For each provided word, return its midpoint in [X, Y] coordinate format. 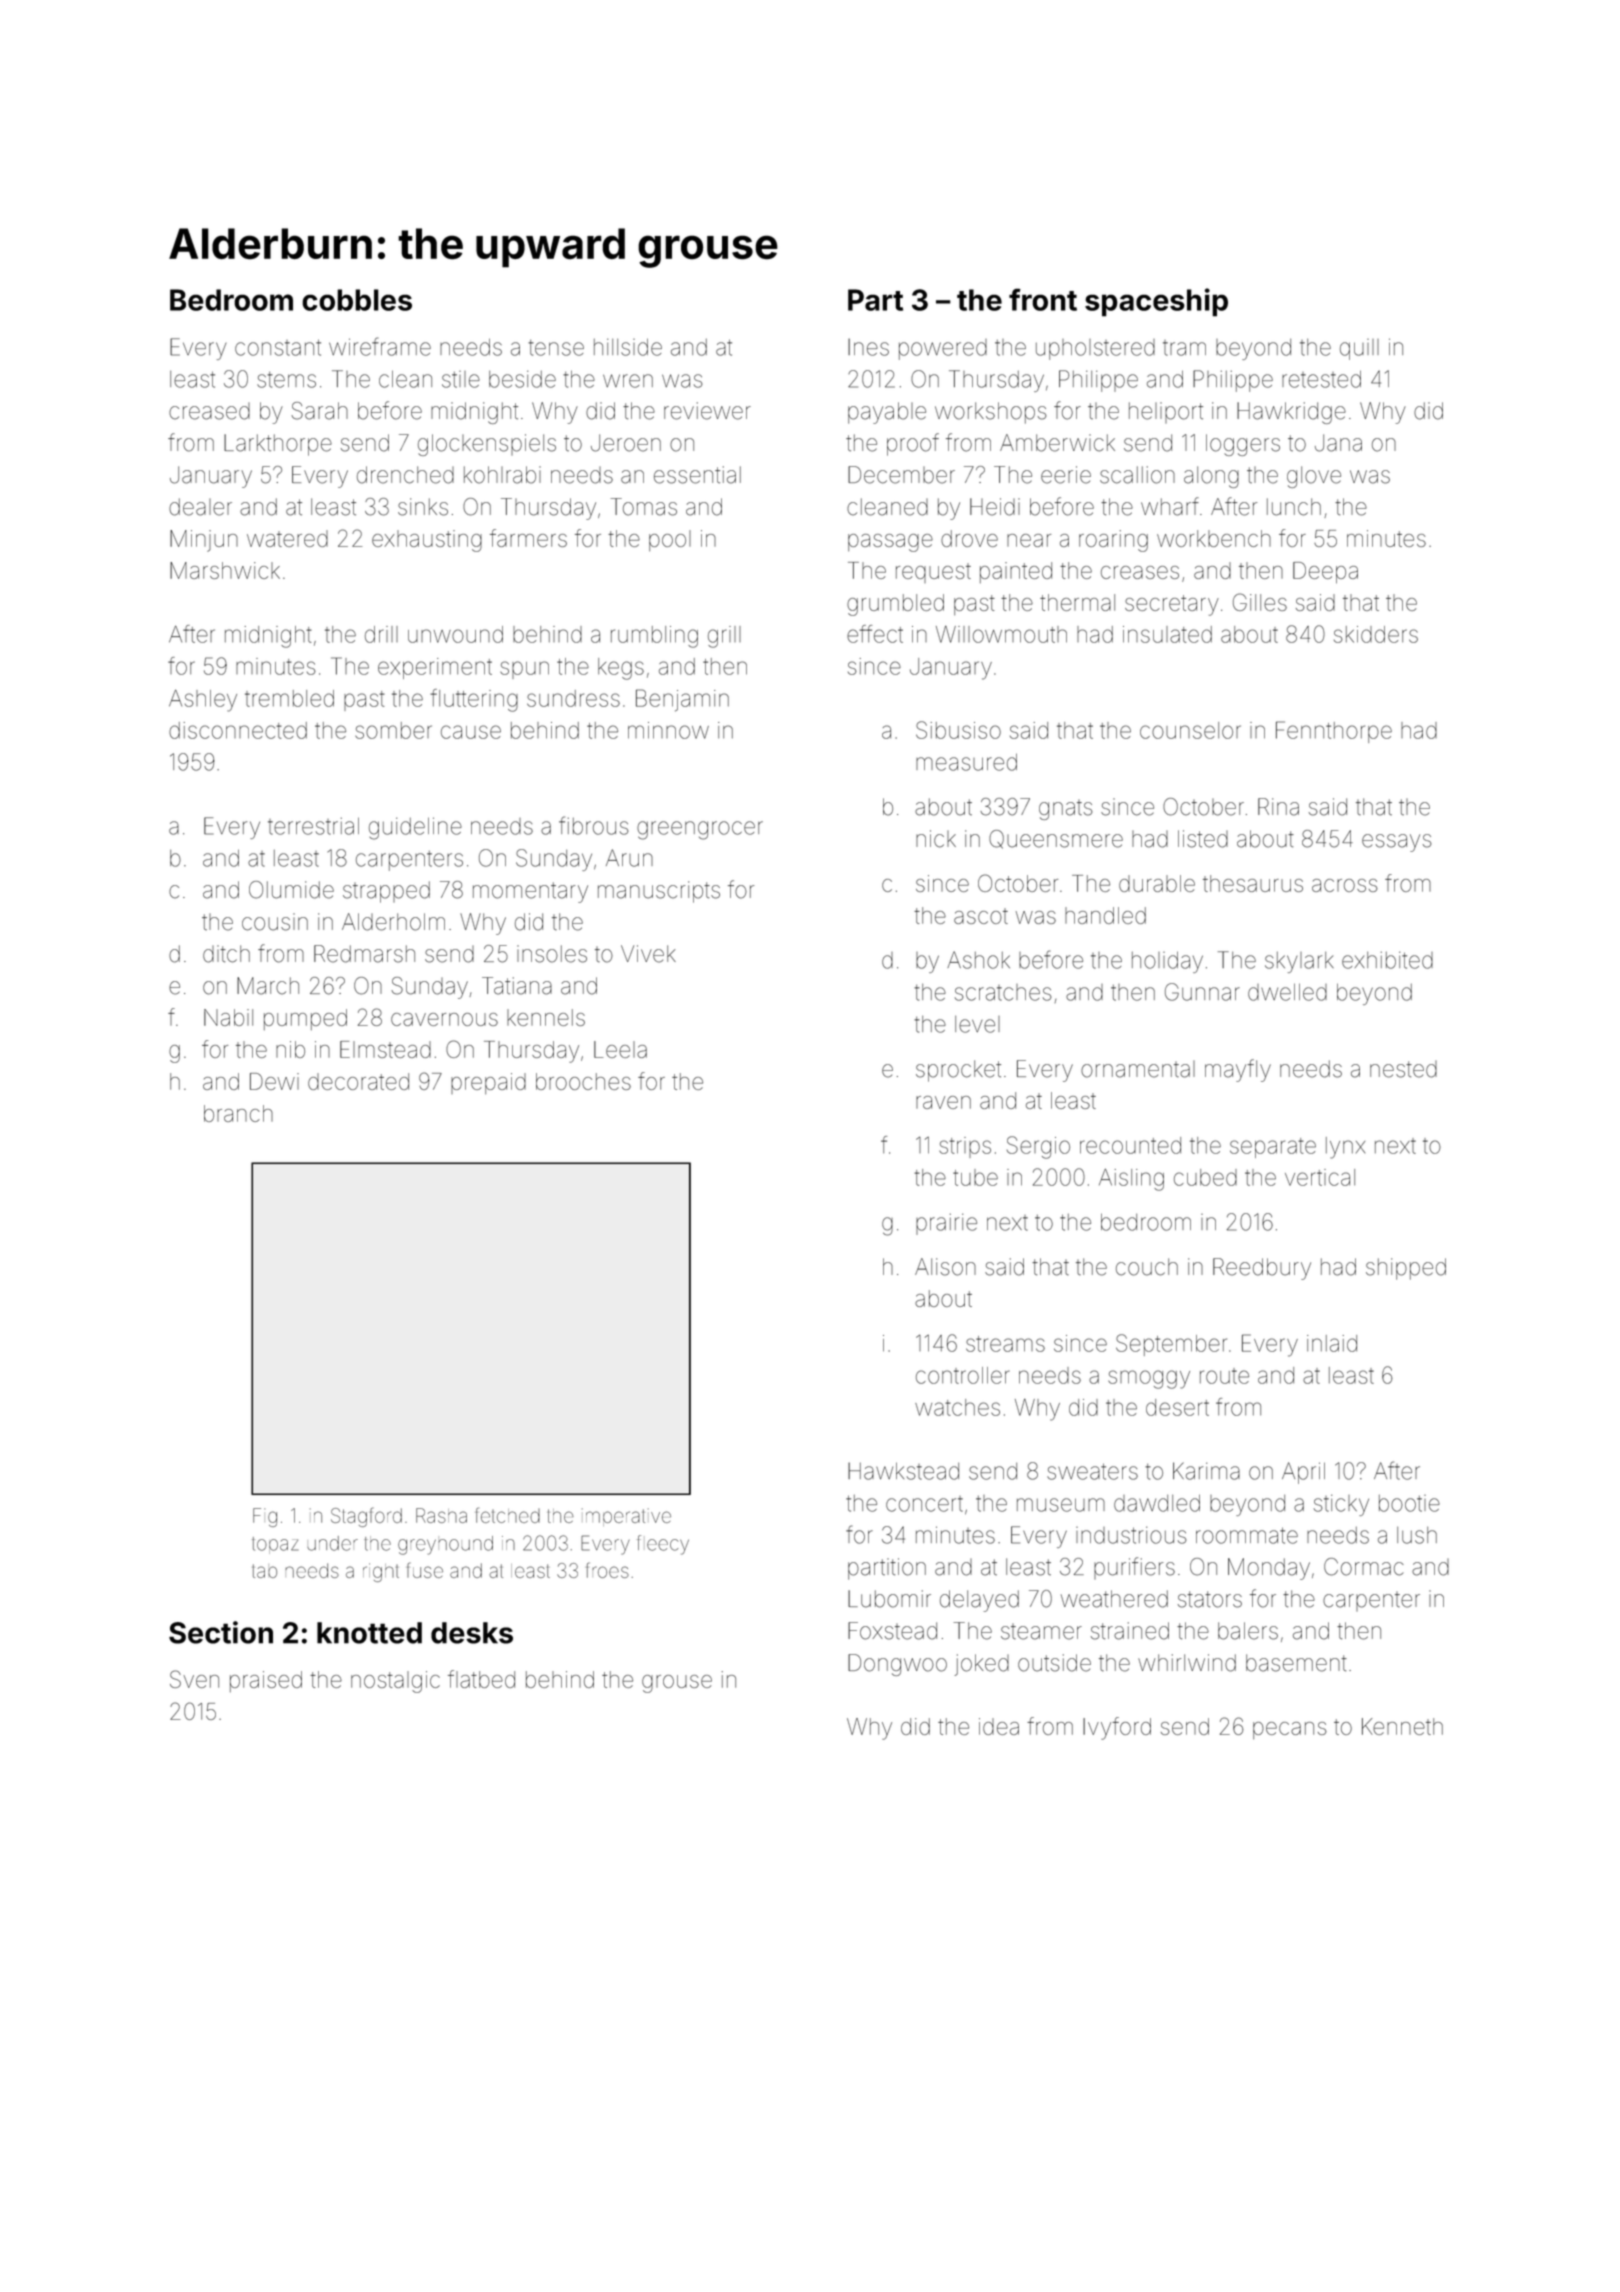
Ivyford [1117, 1728]
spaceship [1156, 302]
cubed [1205, 1177]
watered [287, 538]
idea [999, 1726]
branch [238, 1113]
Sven [194, 1679]
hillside [628, 347]
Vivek [648, 954]
